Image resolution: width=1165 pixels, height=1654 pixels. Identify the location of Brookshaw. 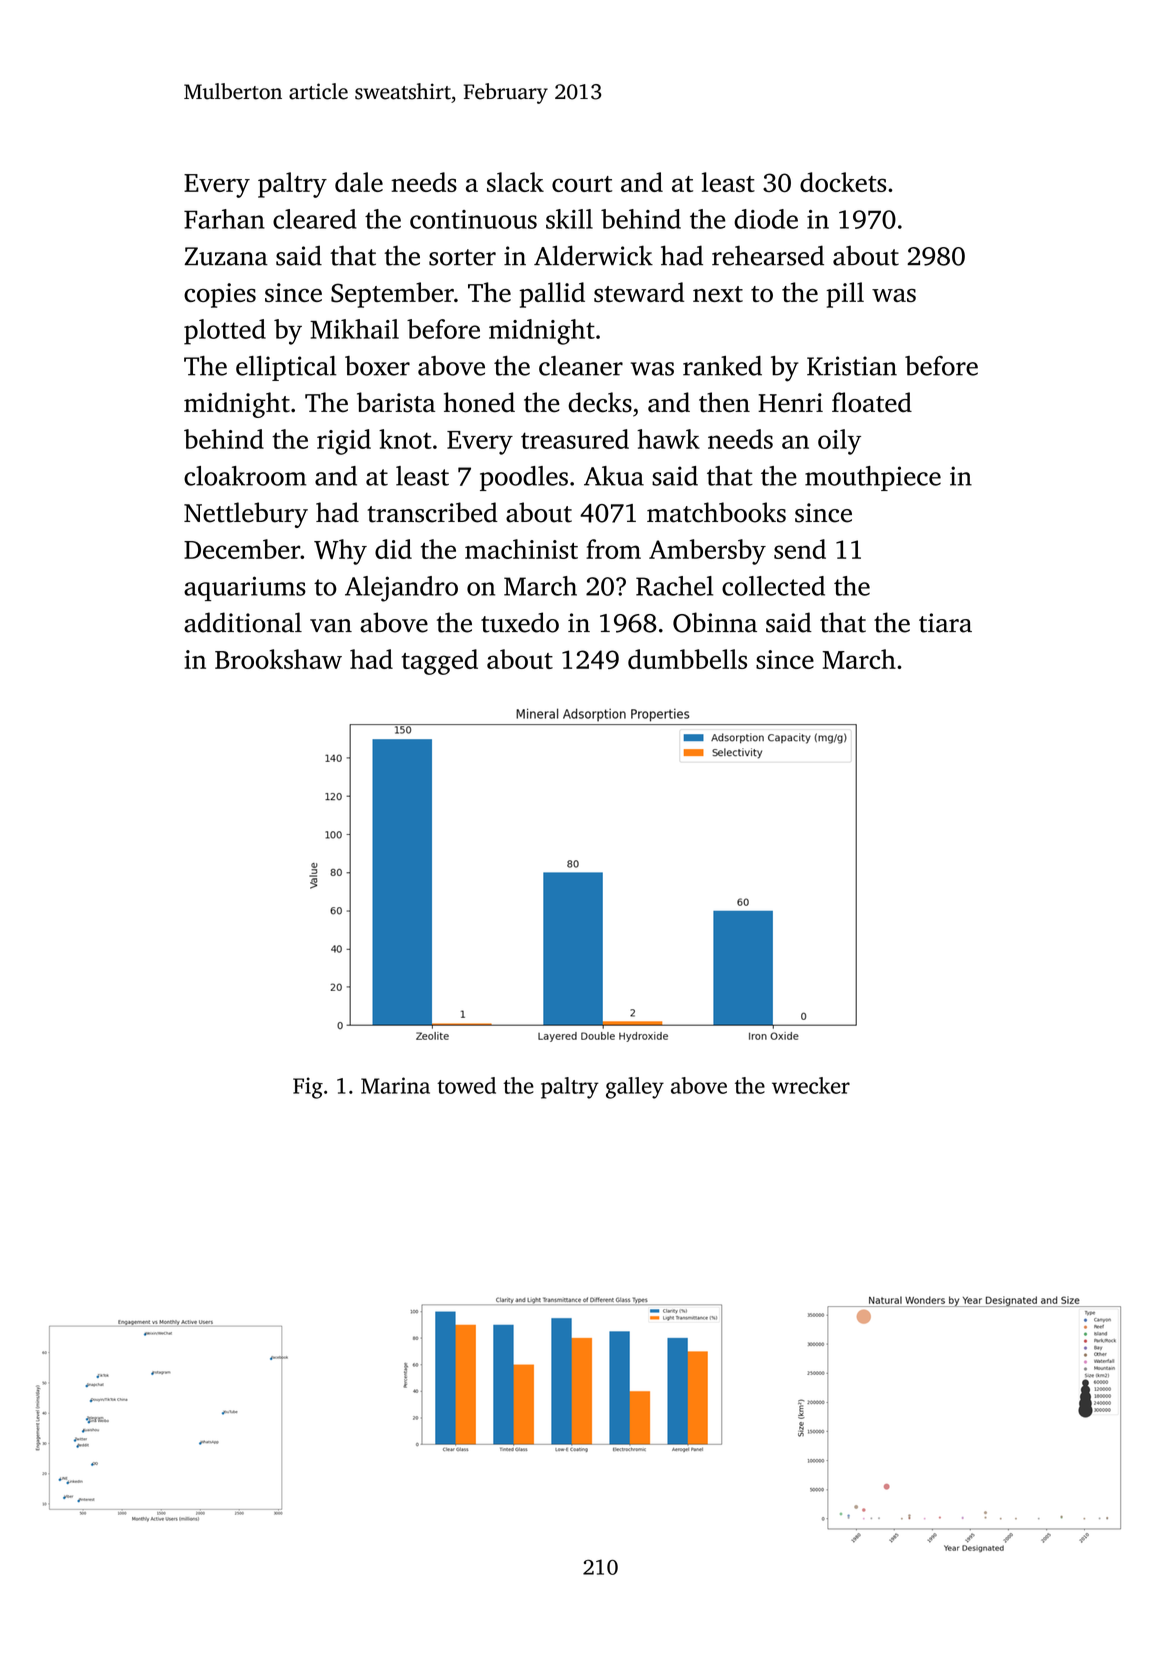
(278, 659).
